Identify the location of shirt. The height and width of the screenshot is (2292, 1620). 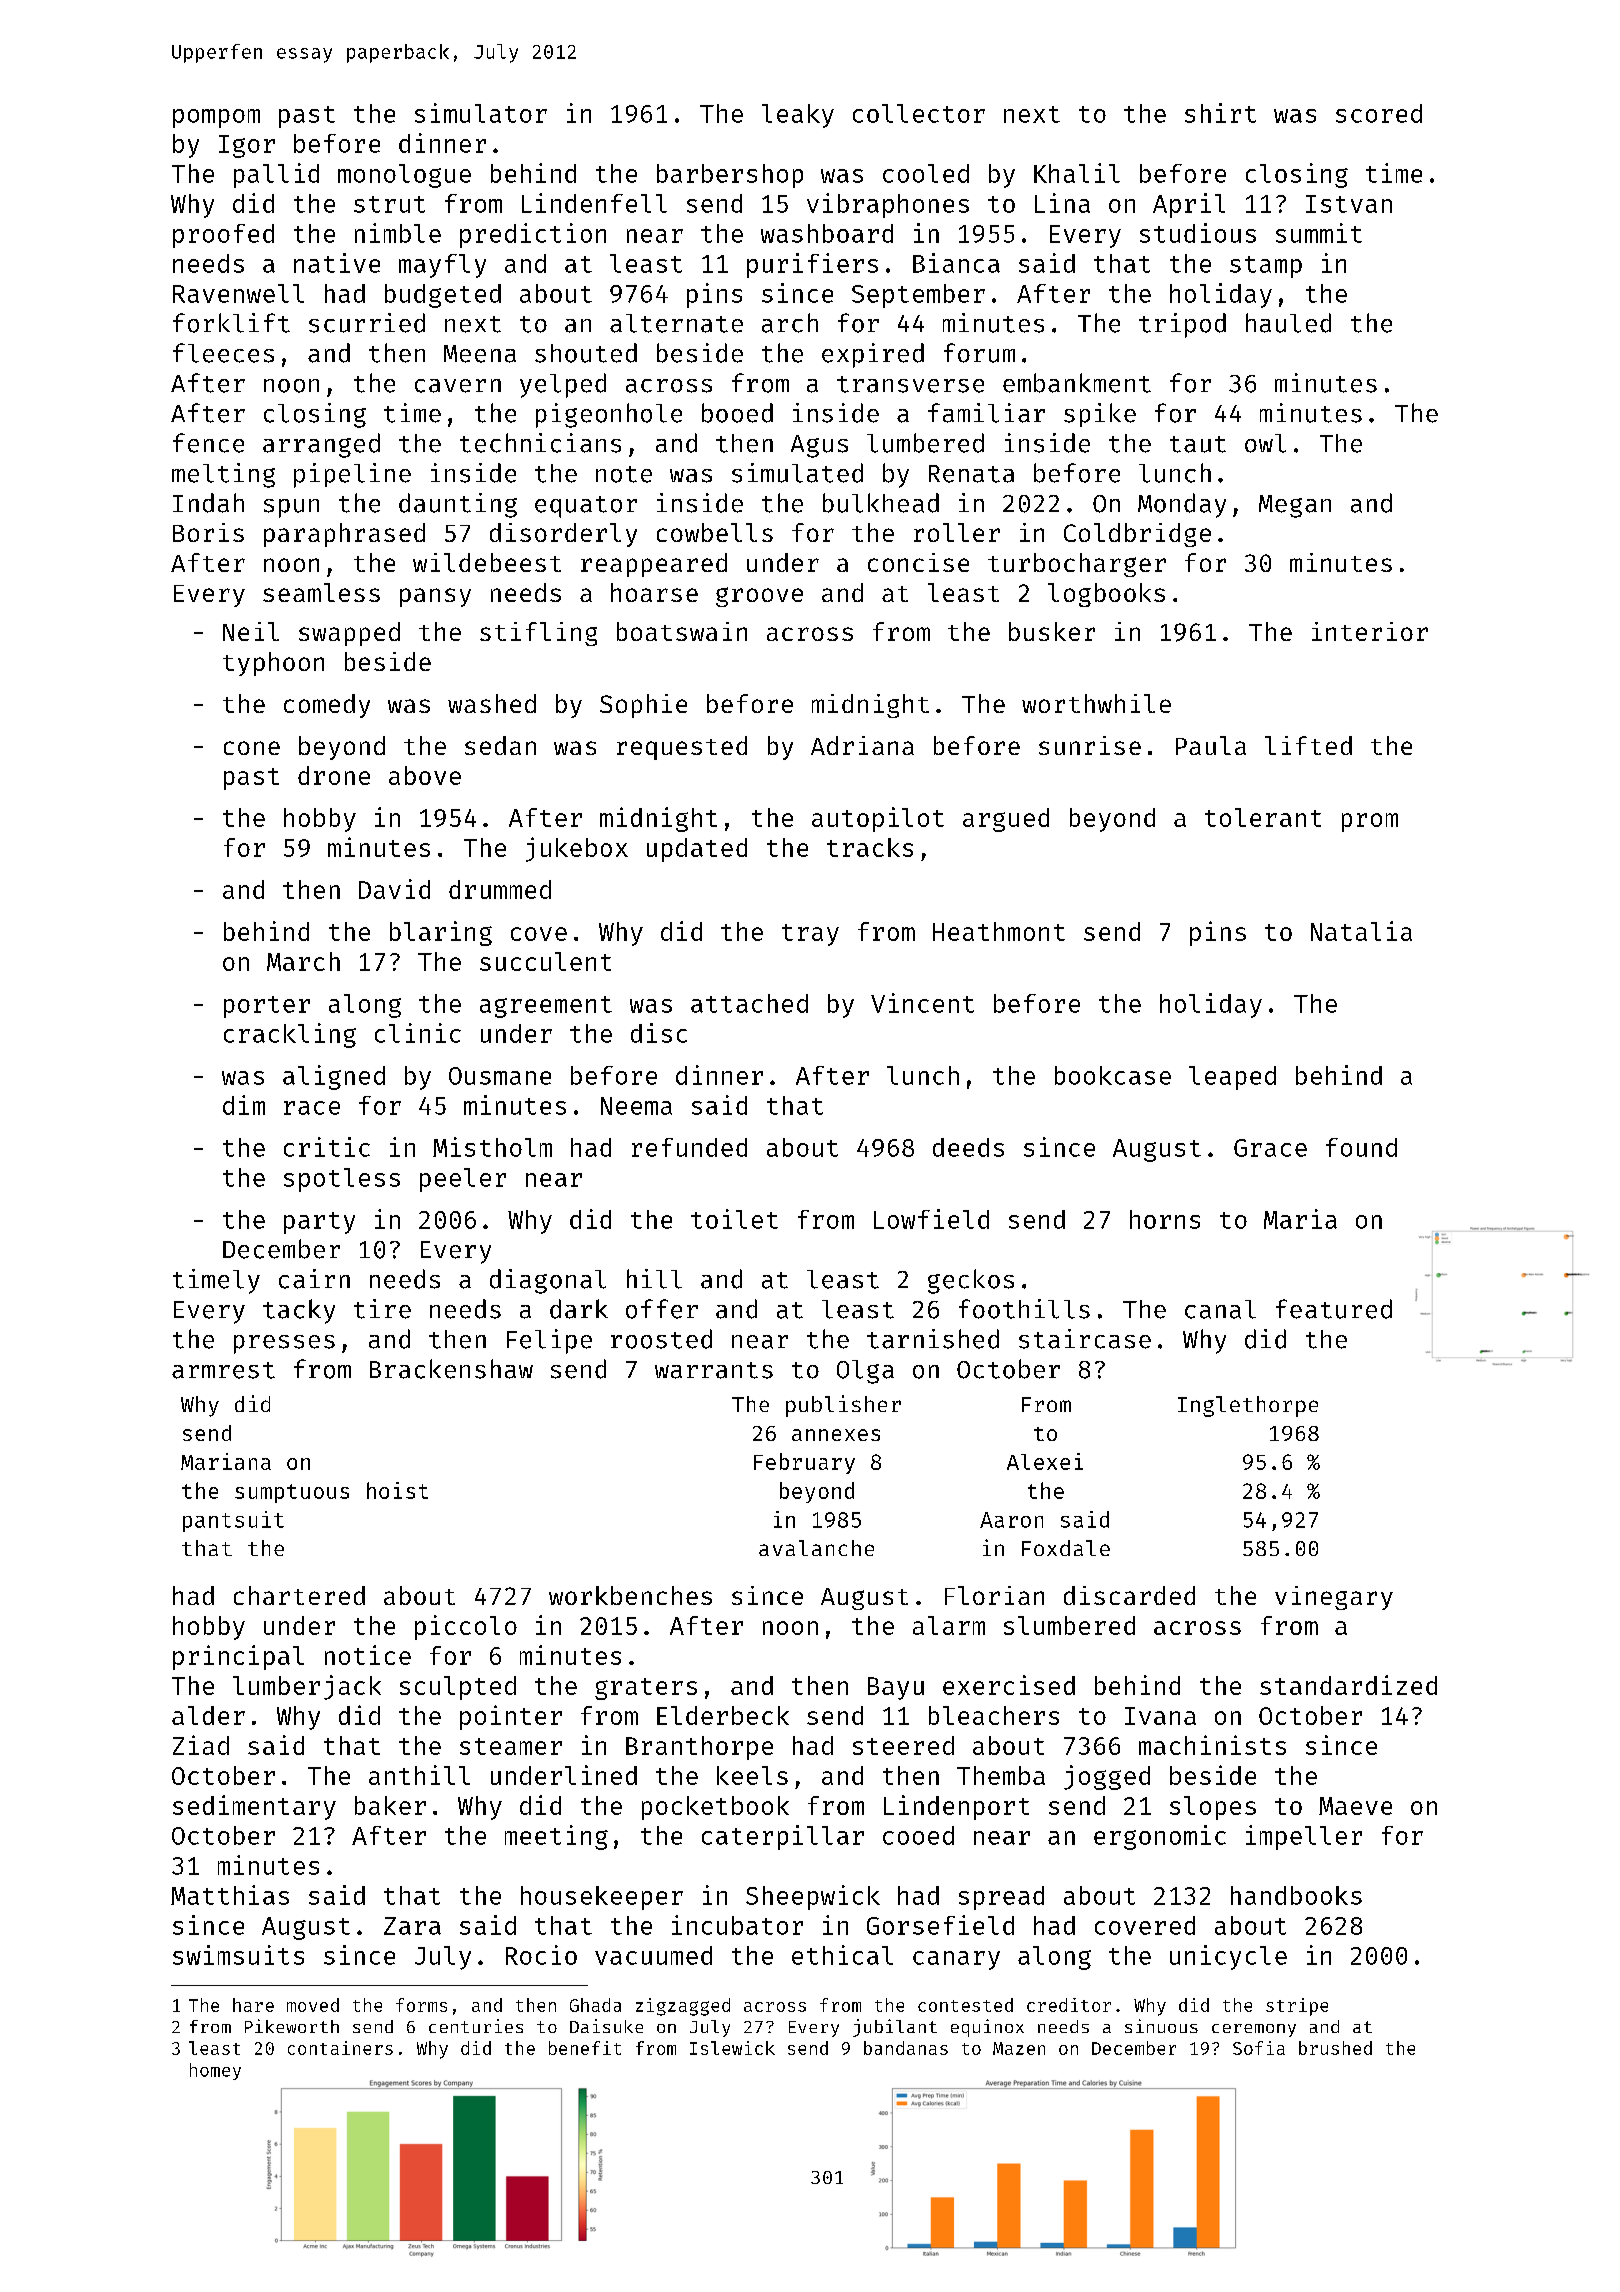
(1220, 113).
